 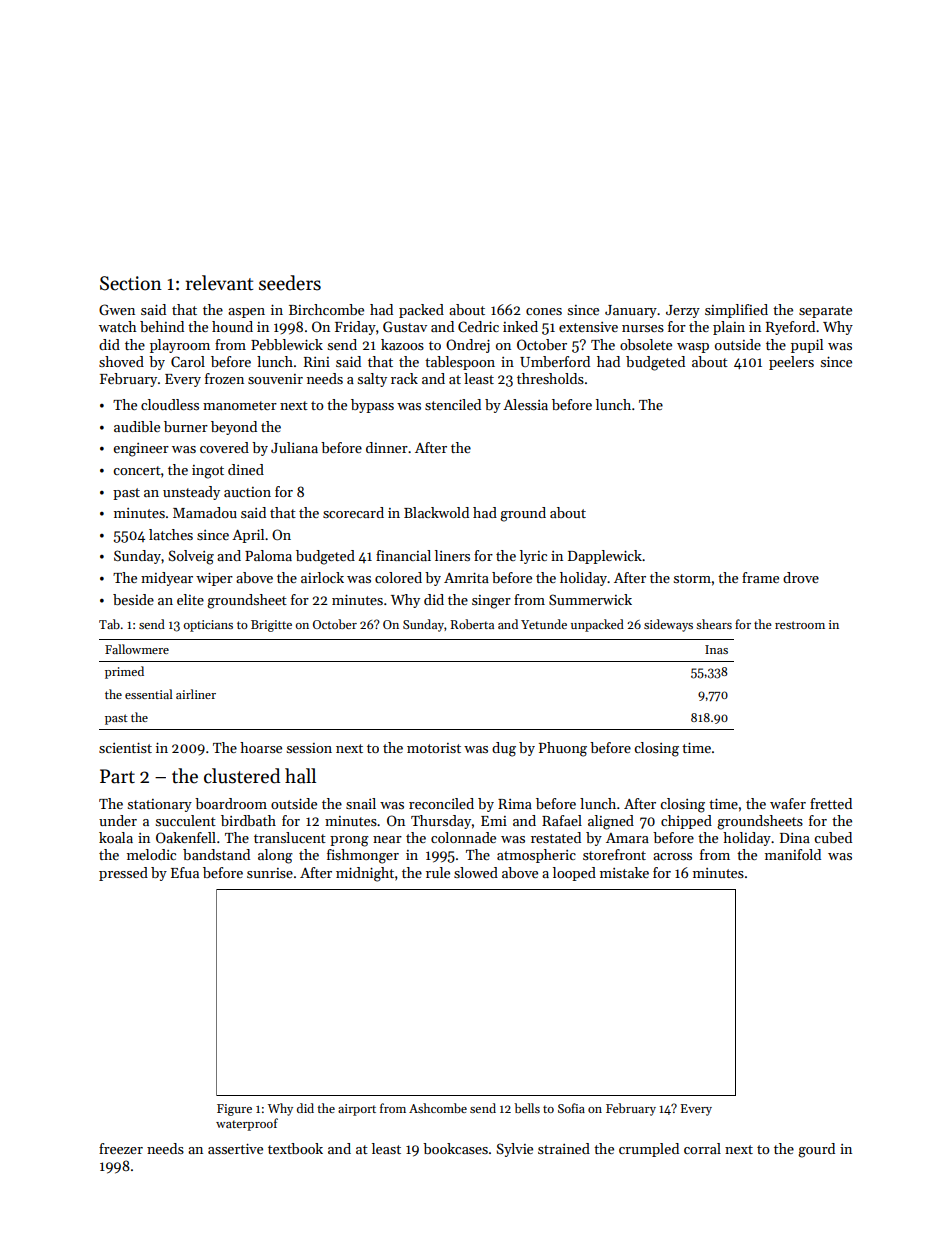 I want to click on scorecard, so click(x=353, y=512).
